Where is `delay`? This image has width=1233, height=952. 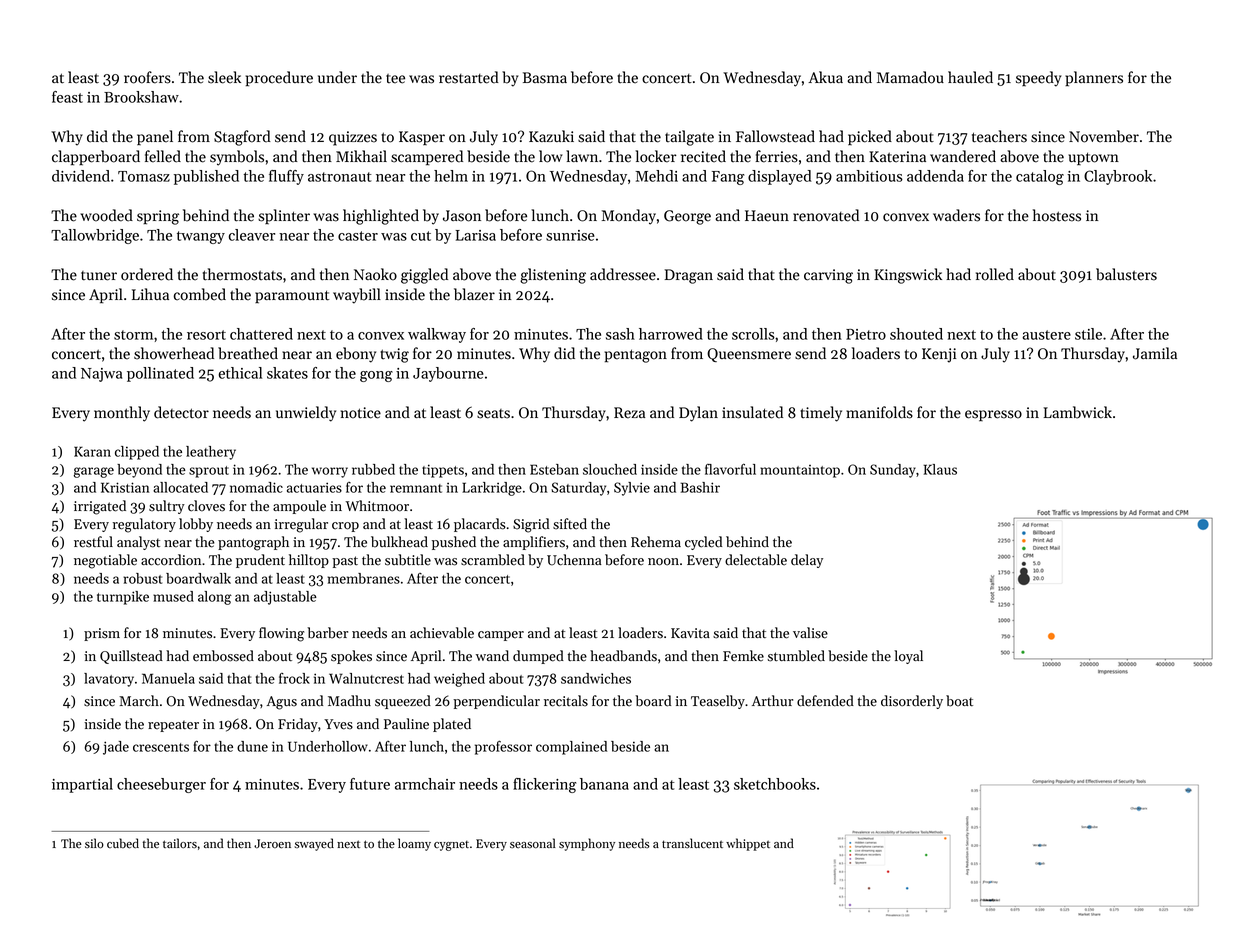 delay is located at coordinates (807, 561).
